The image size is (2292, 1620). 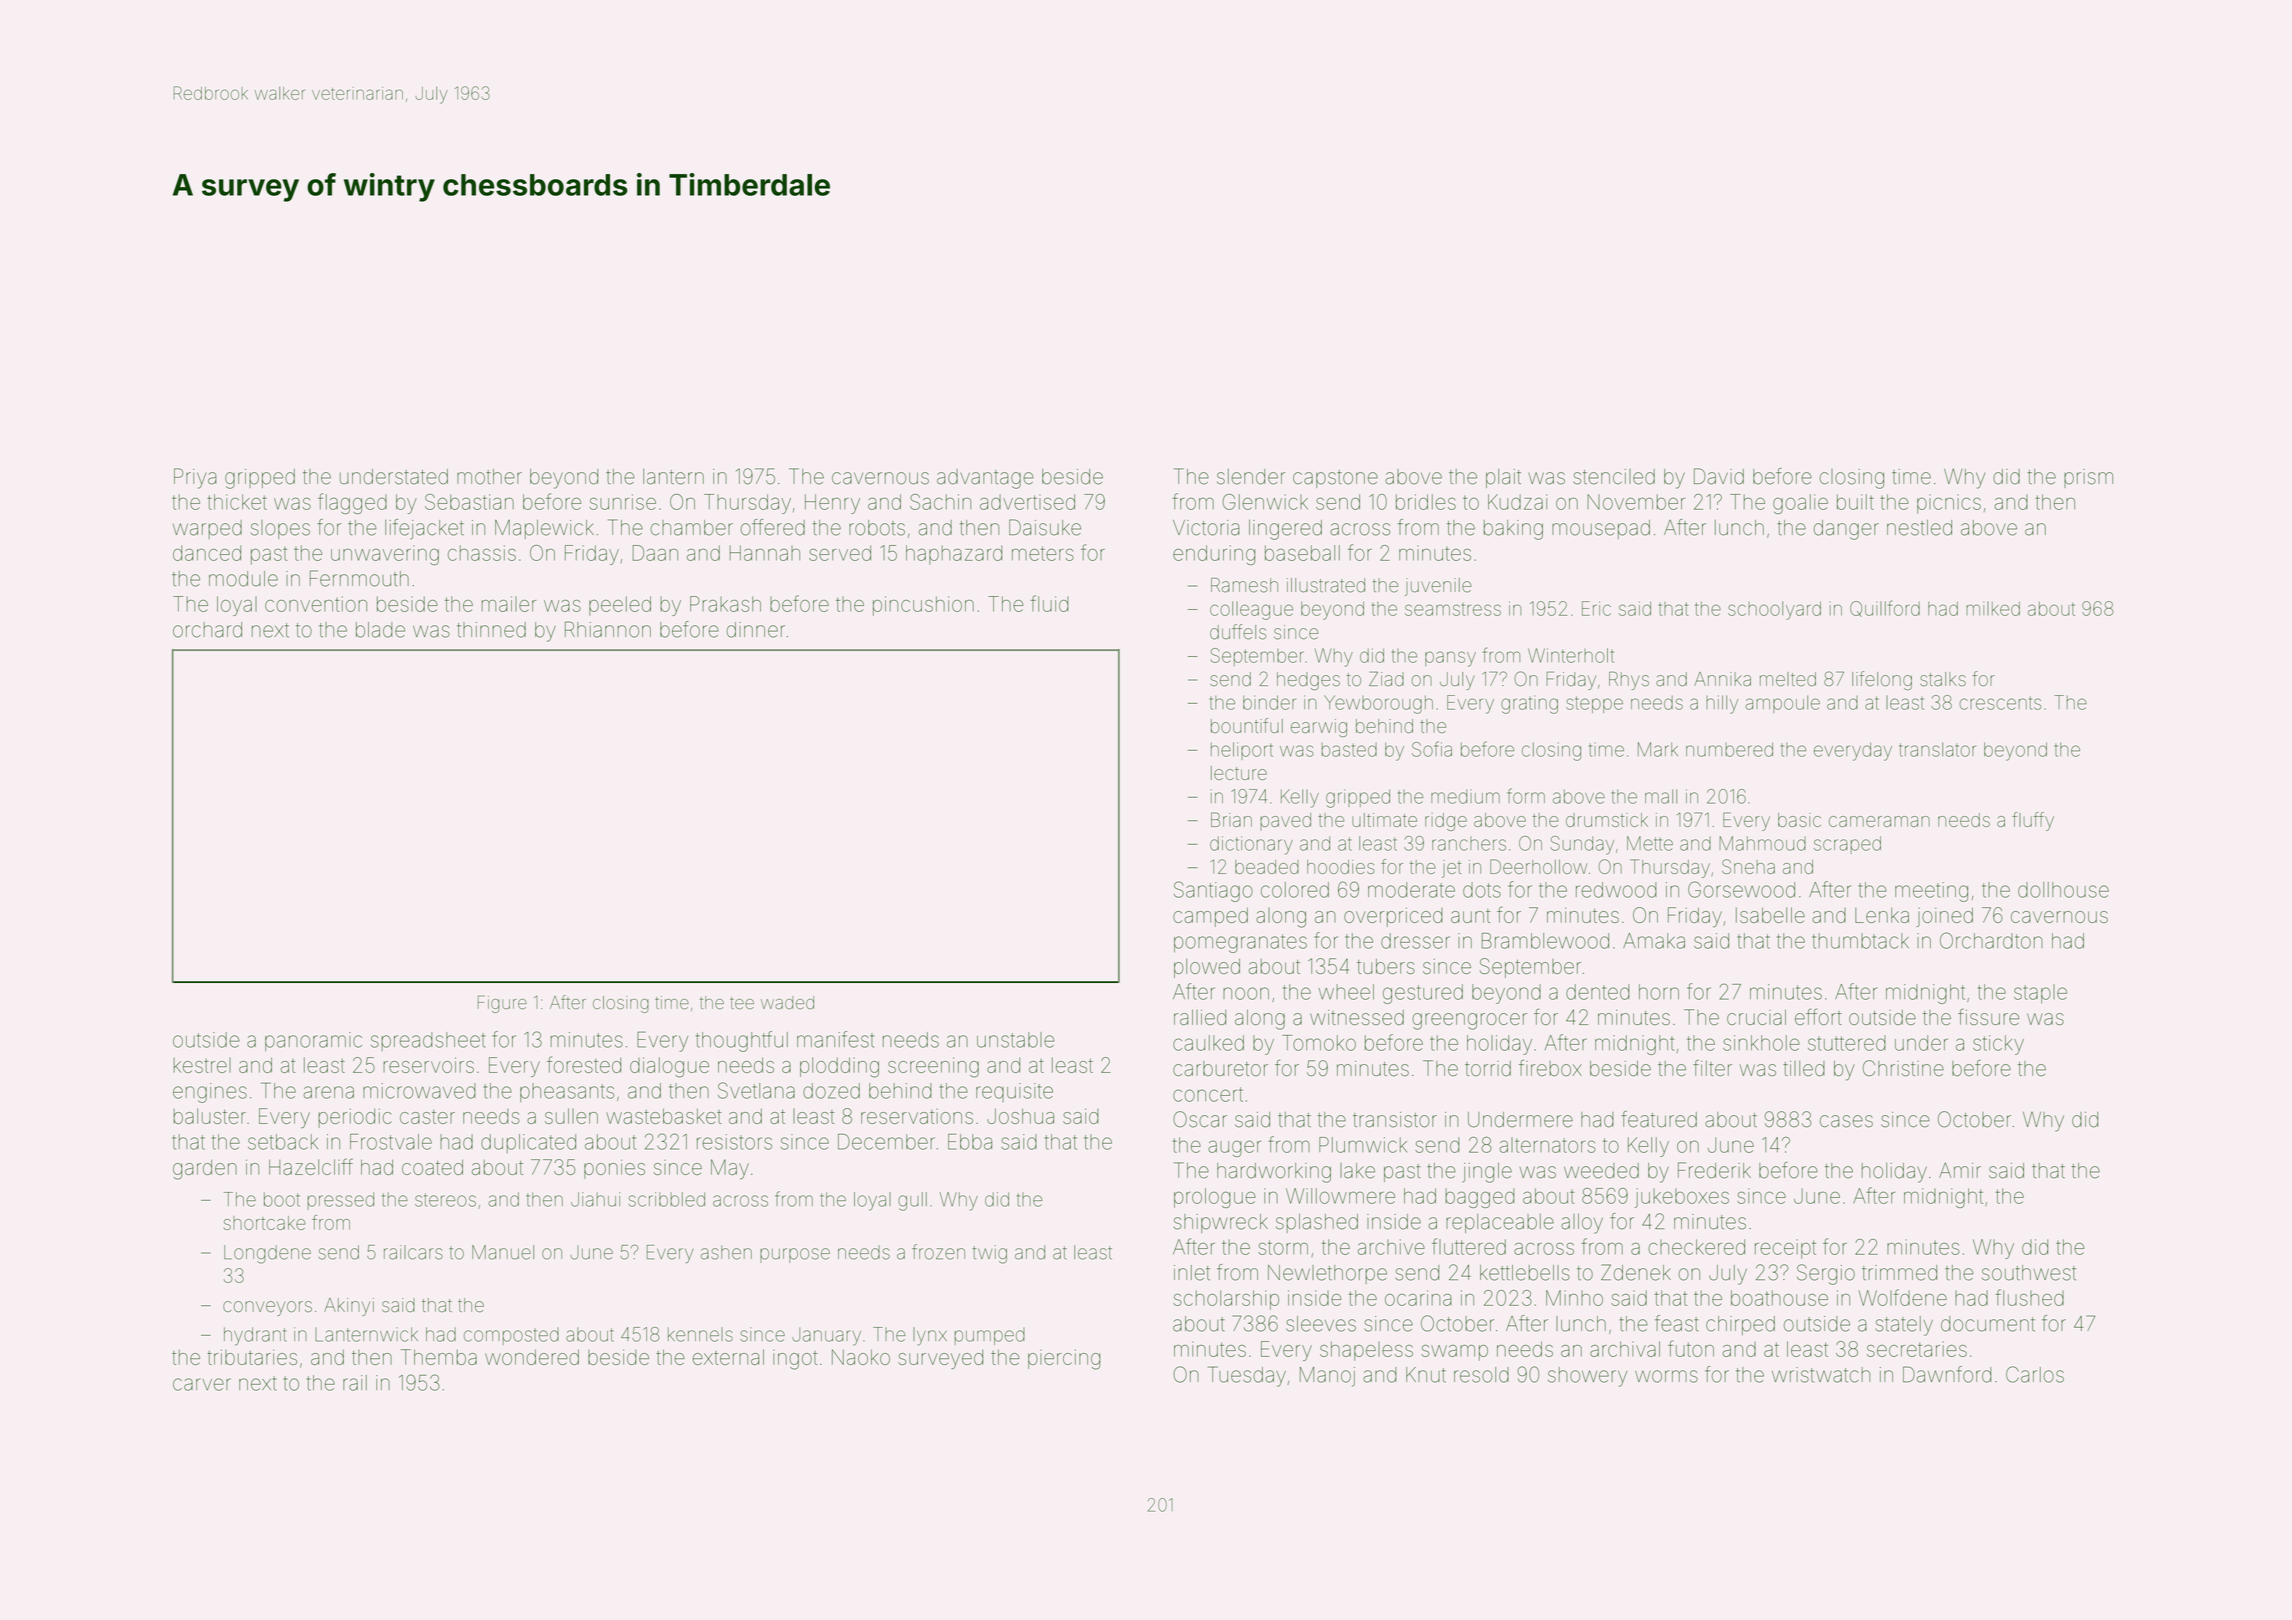 I want to click on mother, so click(x=489, y=477).
